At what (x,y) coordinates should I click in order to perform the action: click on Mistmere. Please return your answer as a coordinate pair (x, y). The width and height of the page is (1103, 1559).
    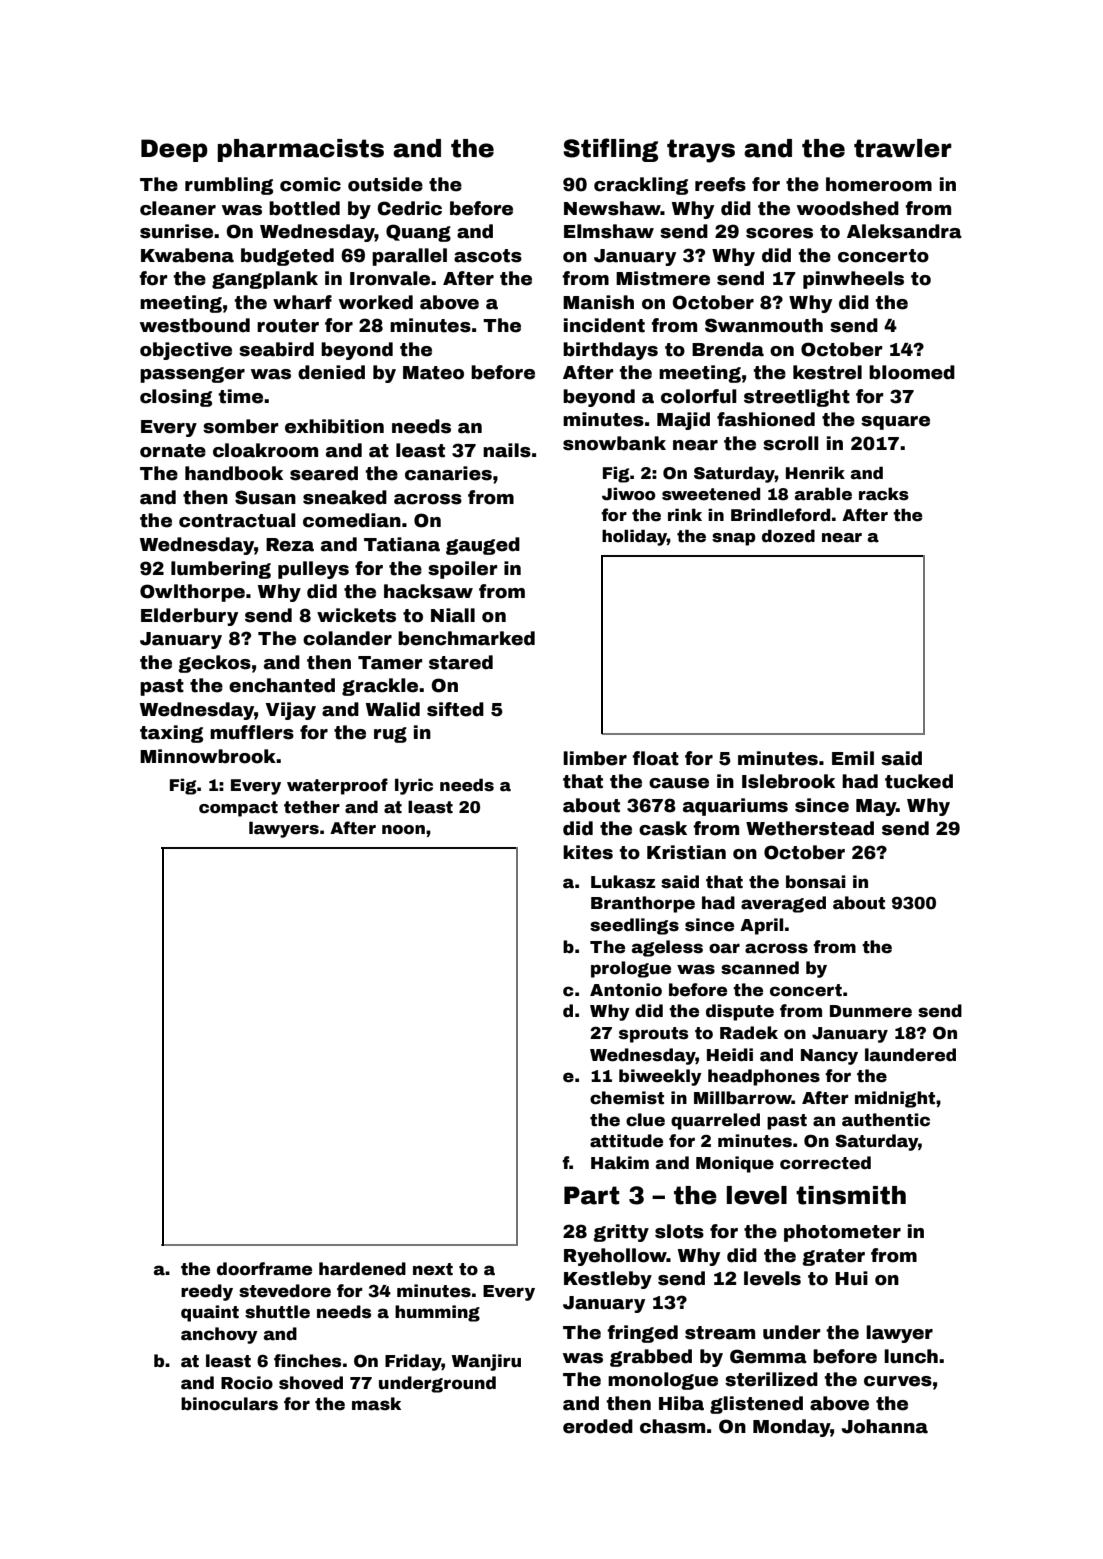
    Looking at the image, I should click on (663, 278).
